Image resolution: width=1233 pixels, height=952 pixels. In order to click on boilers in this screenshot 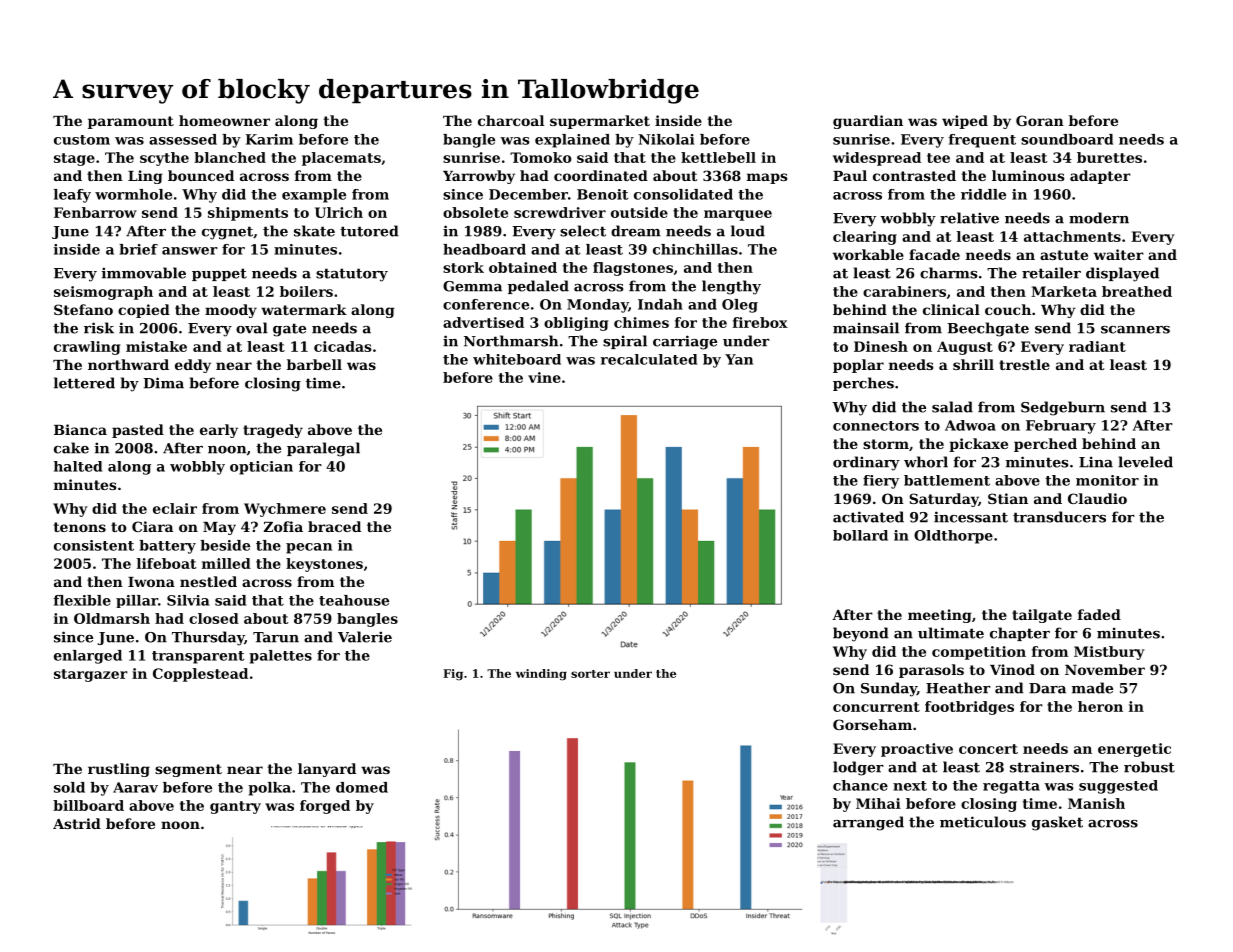, I will do `click(306, 291)`.
